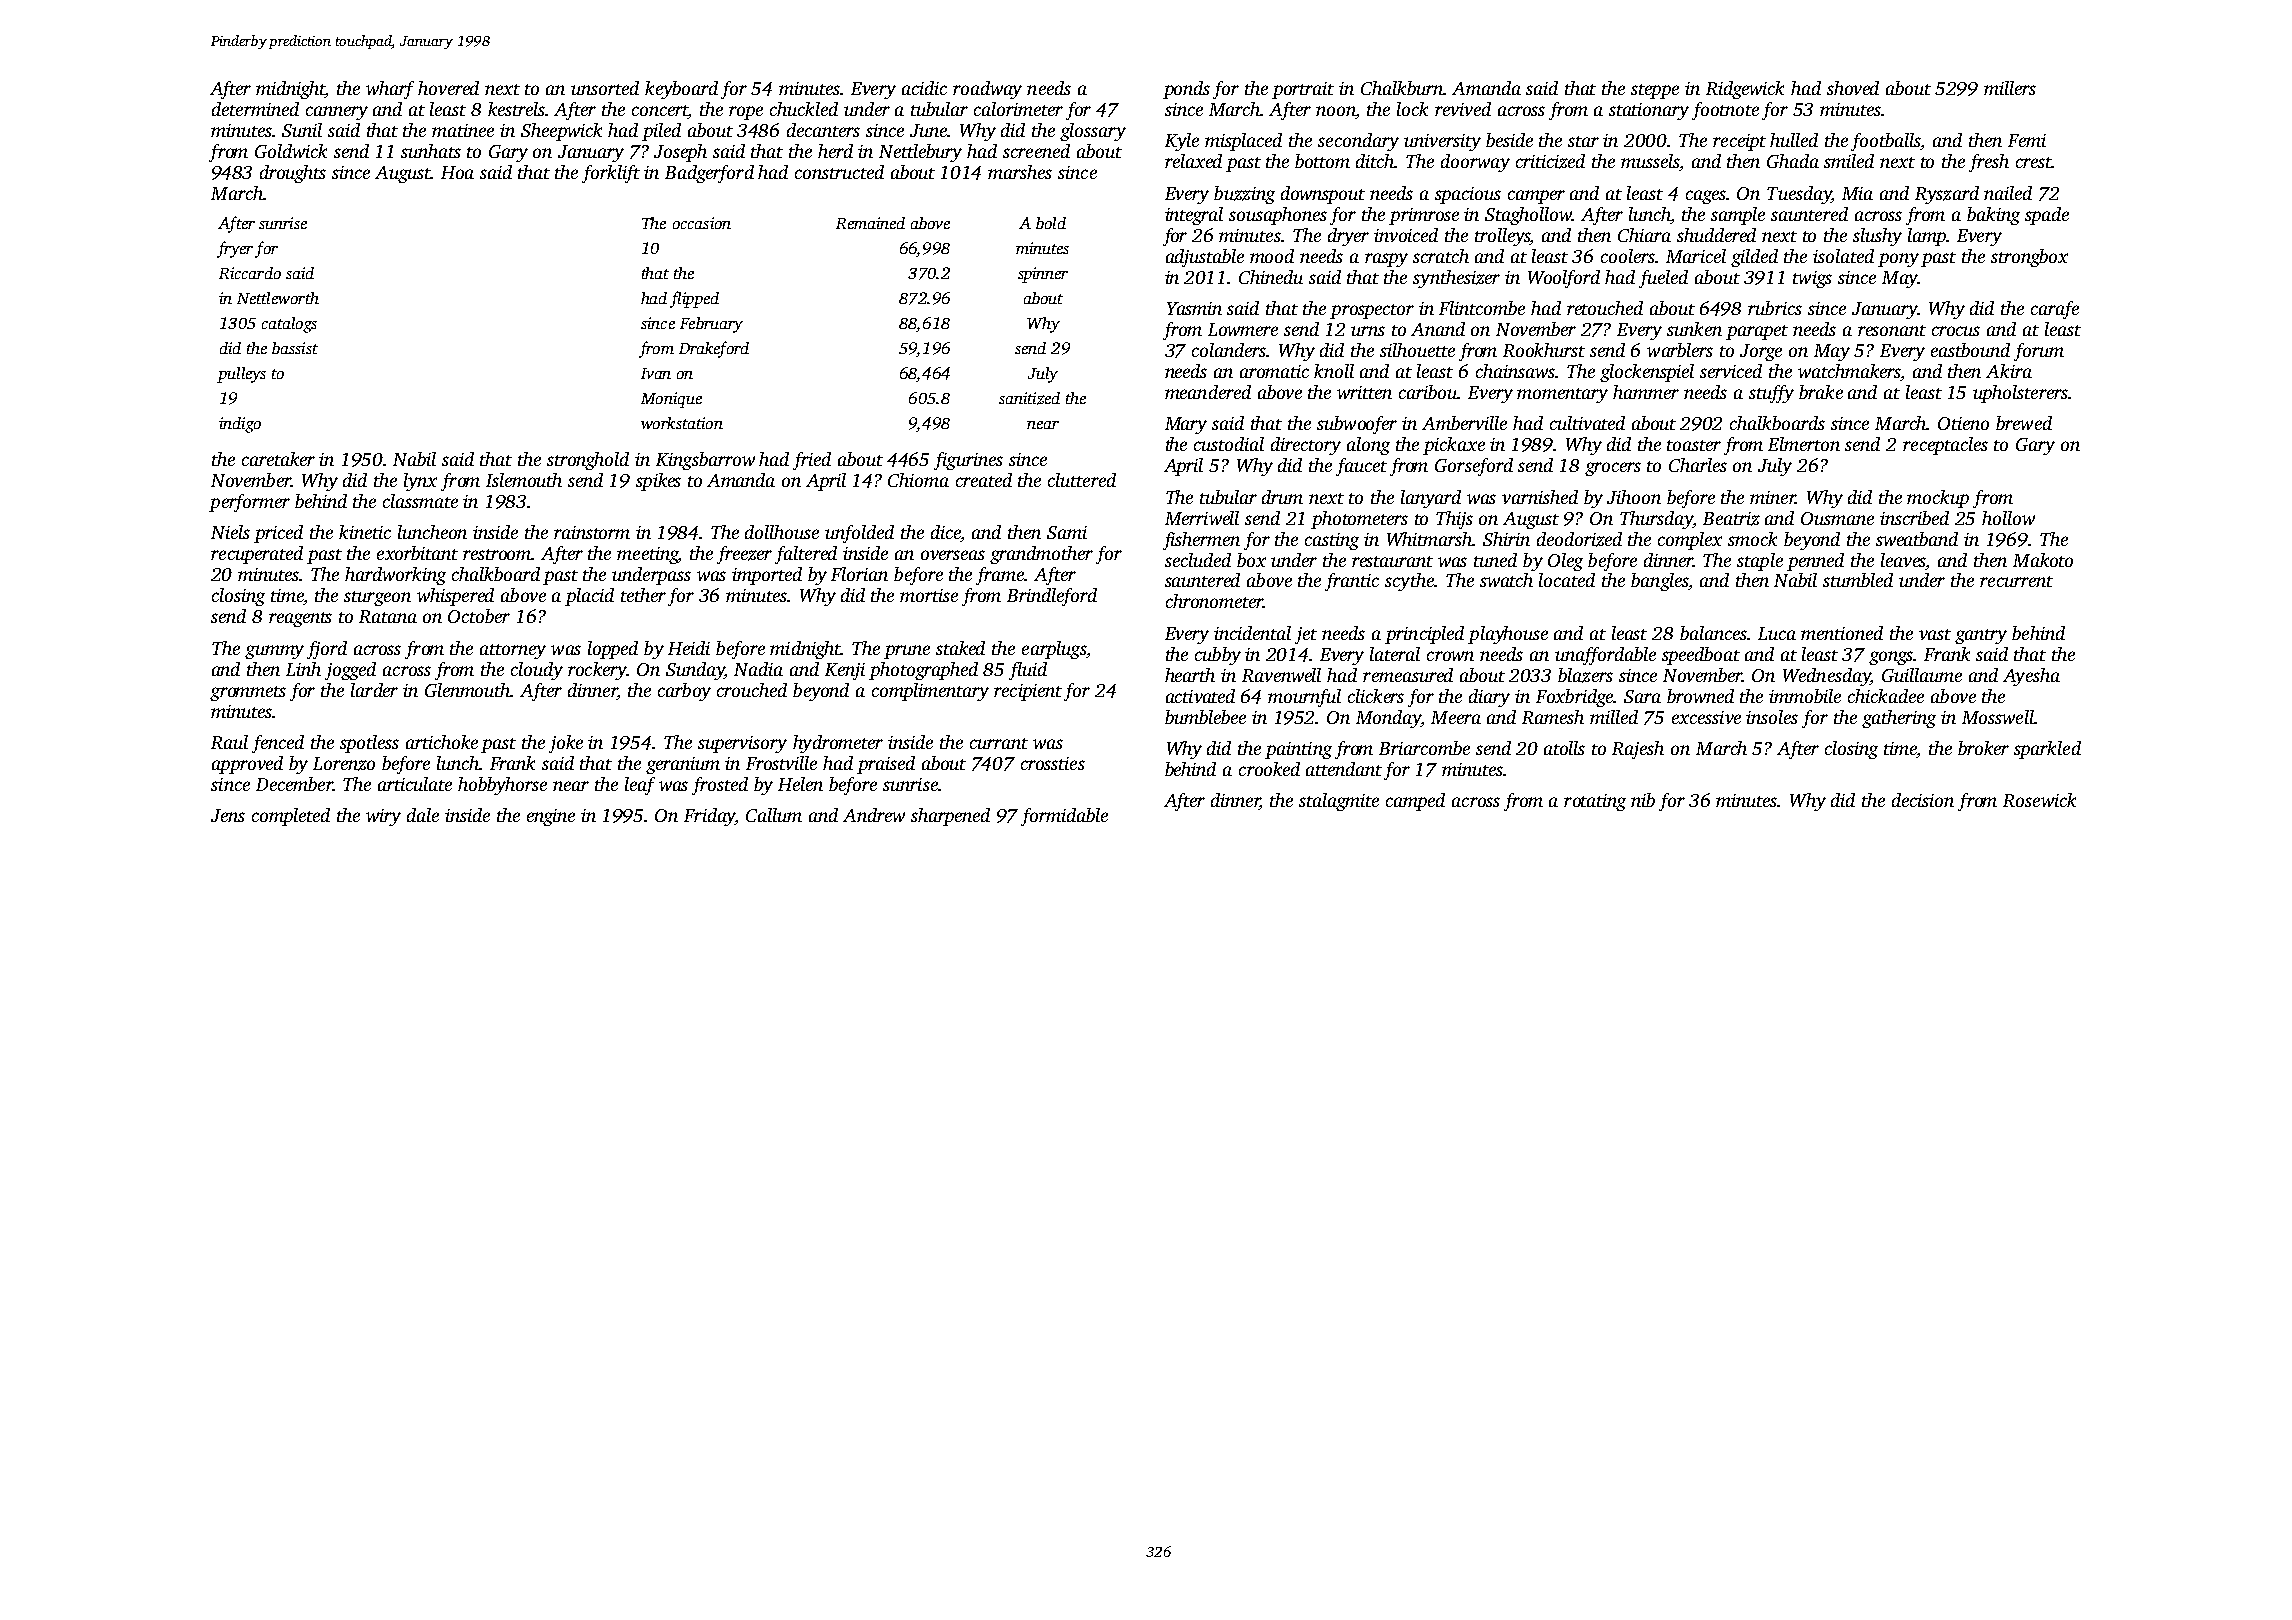 Image resolution: width=2292 pixels, height=1620 pixels. Describe the element at coordinates (1018, 109) in the image. I see `calorimeter` at that location.
